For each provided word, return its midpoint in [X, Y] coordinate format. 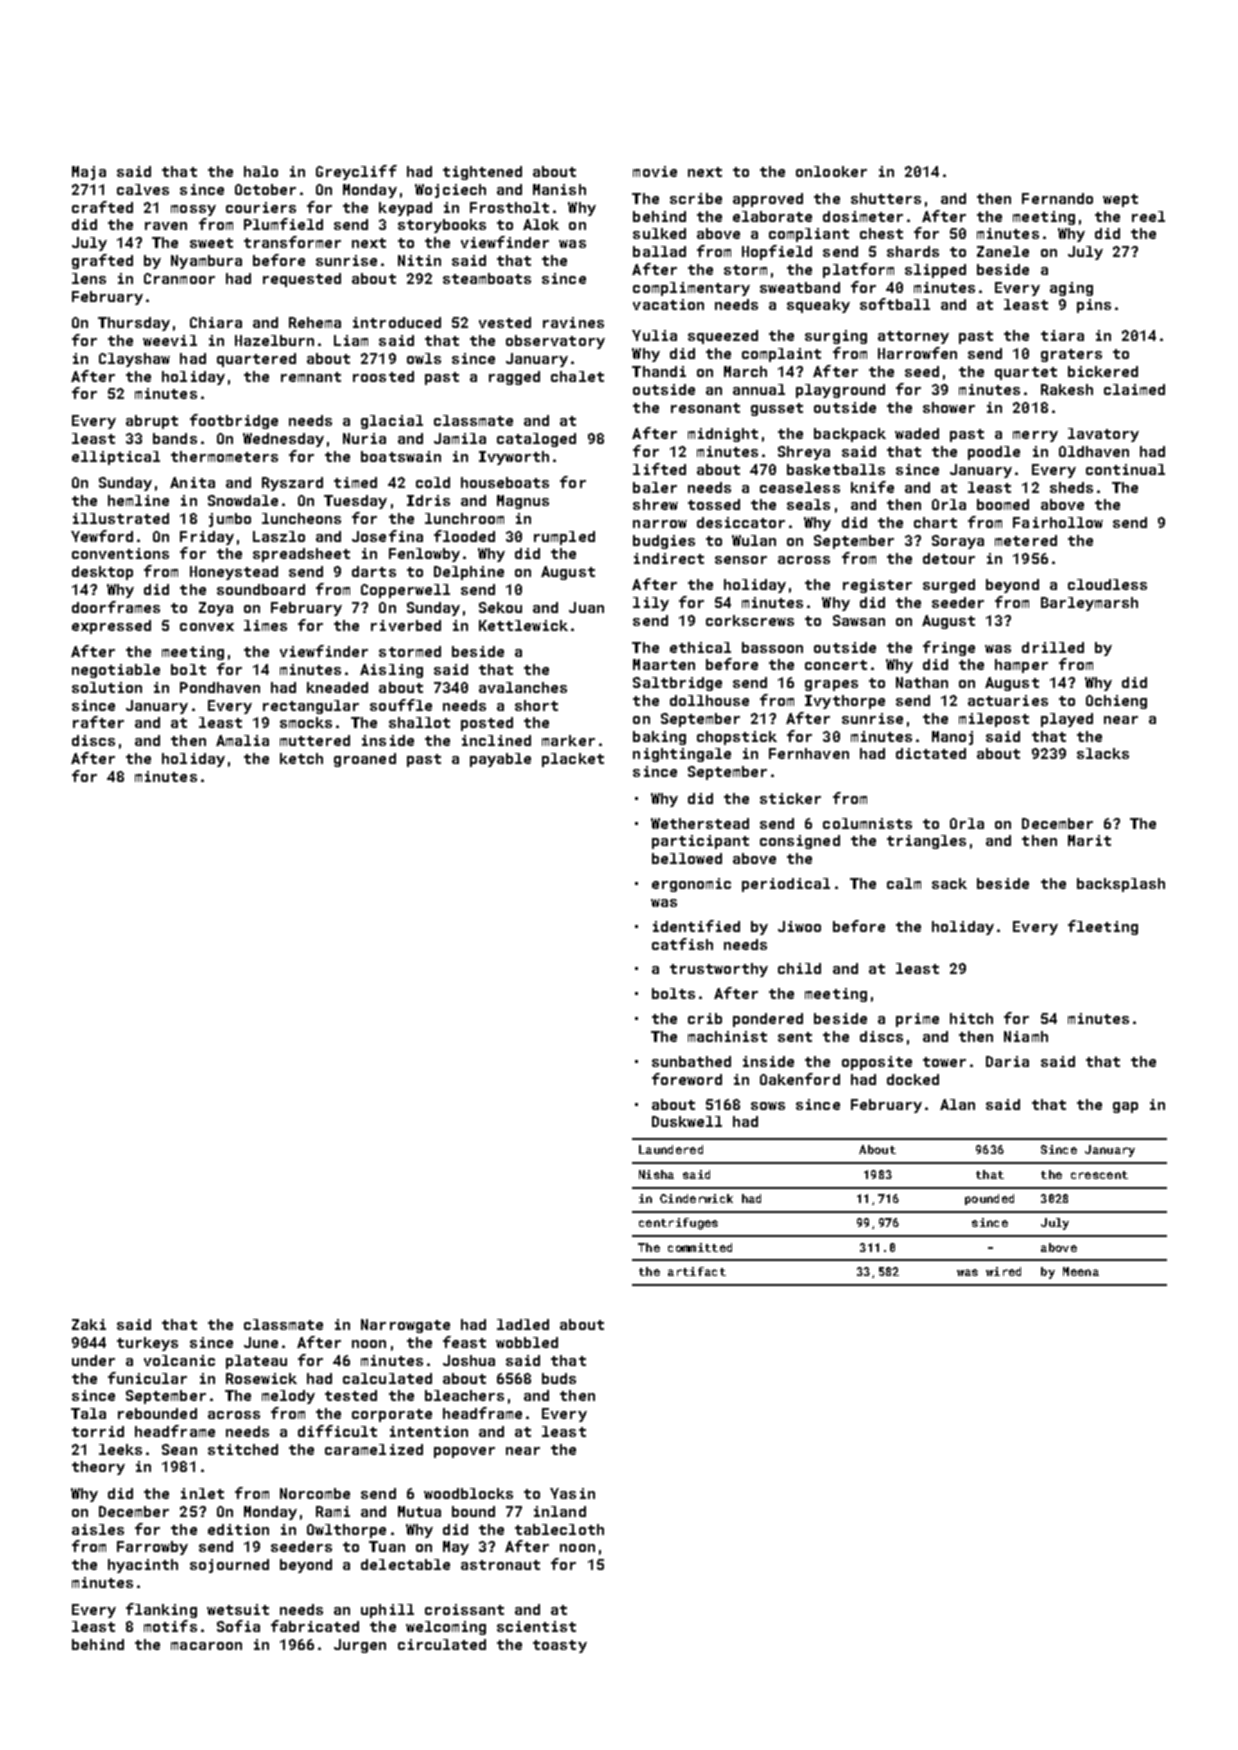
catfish [682, 944]
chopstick [737, 738]
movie [655, 171]
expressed [111, 627]
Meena [1081, 1271]
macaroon [206, 1646]
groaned [365, 760]
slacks [1103, 753]
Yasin [572, 1493]
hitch [971, 1018]
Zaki [89, 1324]
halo [261, 171]
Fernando [1057, 198]
